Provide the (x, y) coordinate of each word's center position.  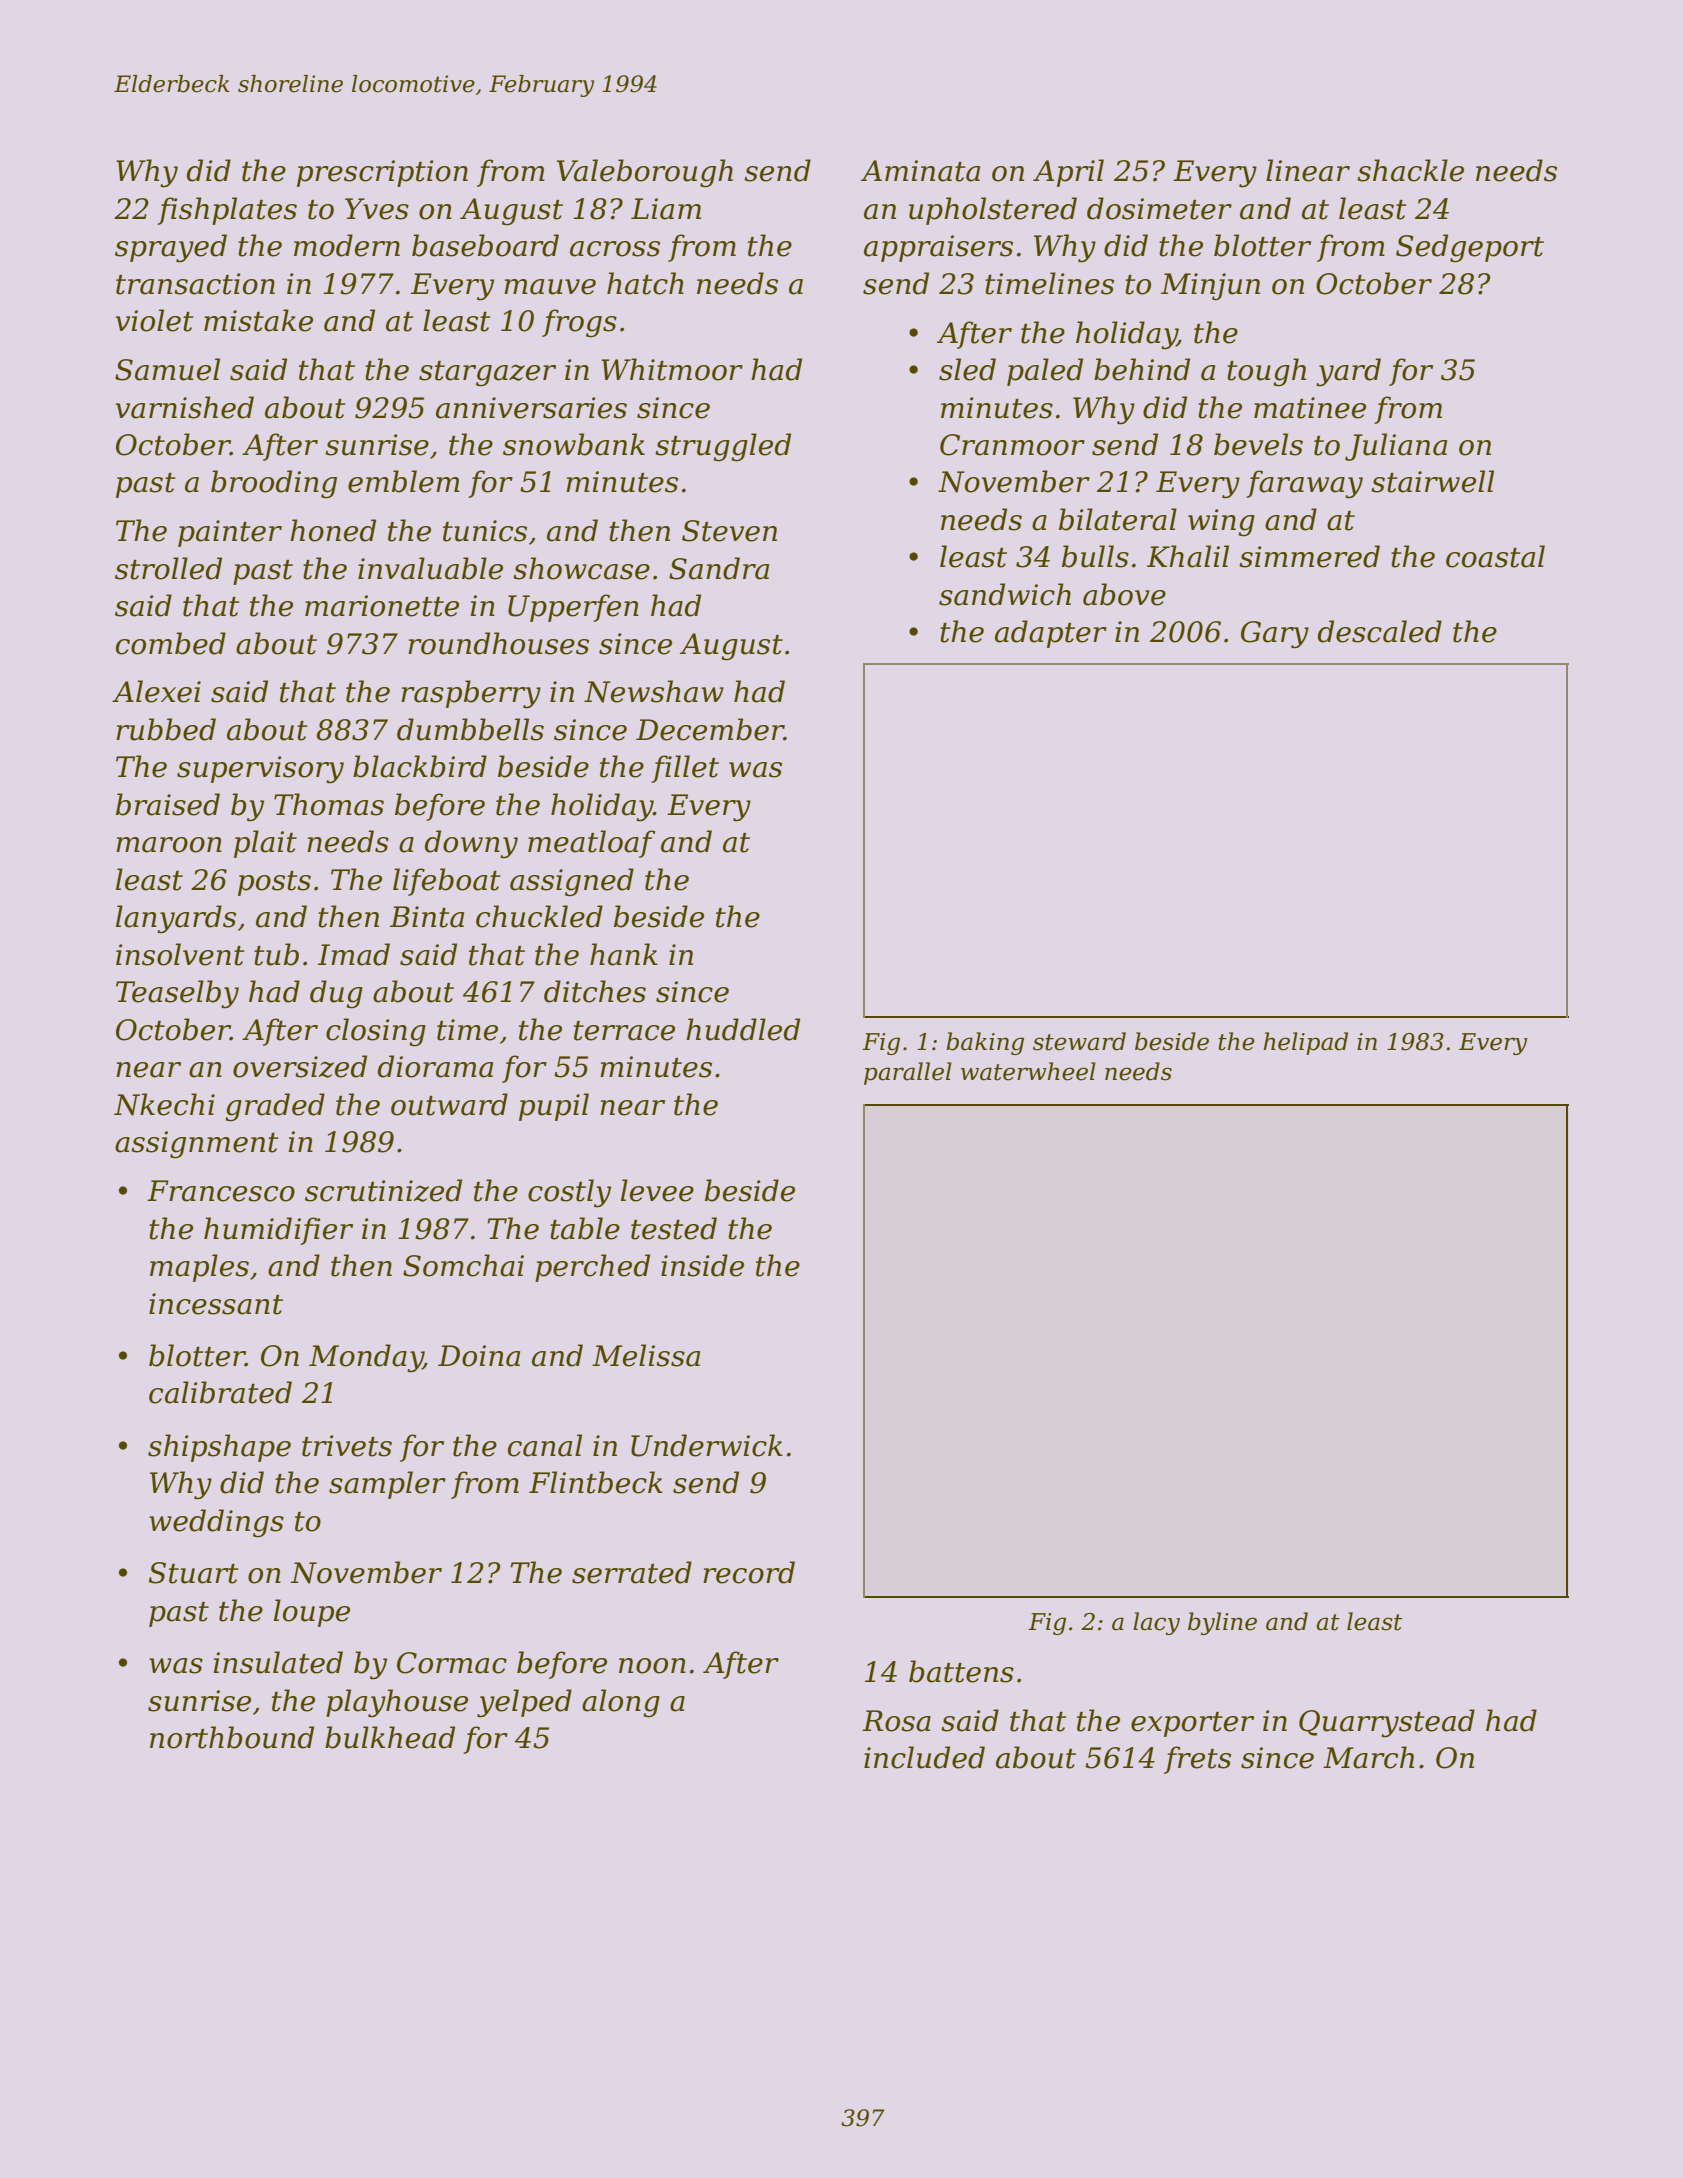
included (924, 1757)
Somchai (463, 1265)
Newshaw (654, 691)
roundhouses (498, 643)
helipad (1306, 1043)
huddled (743, 1029)
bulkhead (390, 1737)
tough (1266, 372)
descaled (1380, 631)
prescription (382, 173)
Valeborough (645, 173)
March (1368, 1757)
